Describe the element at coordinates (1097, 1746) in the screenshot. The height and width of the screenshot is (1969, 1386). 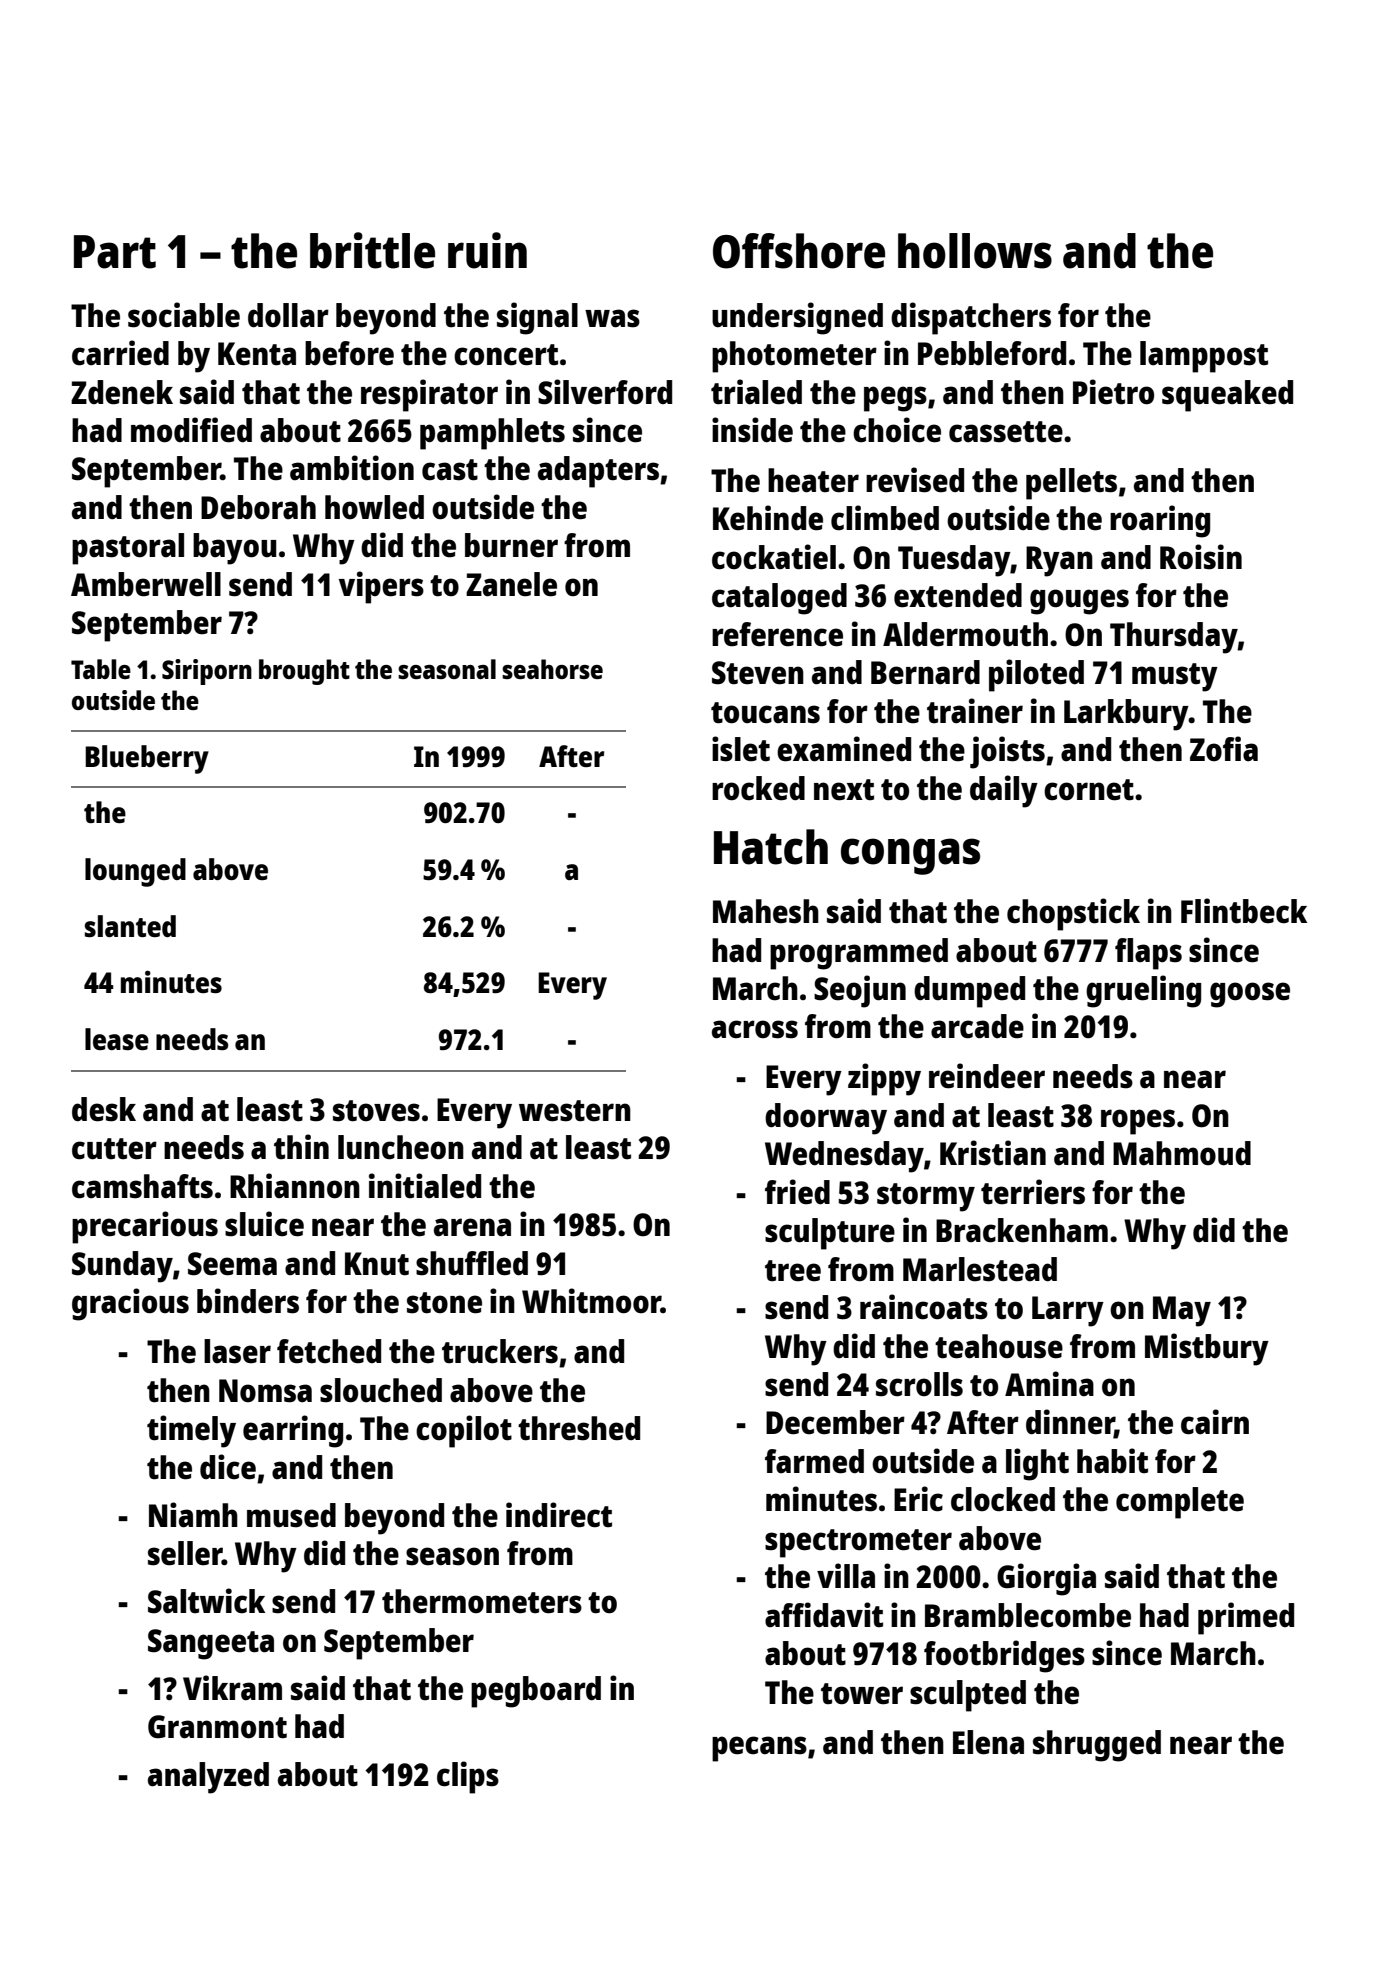
I see `shrugged` at that location.
